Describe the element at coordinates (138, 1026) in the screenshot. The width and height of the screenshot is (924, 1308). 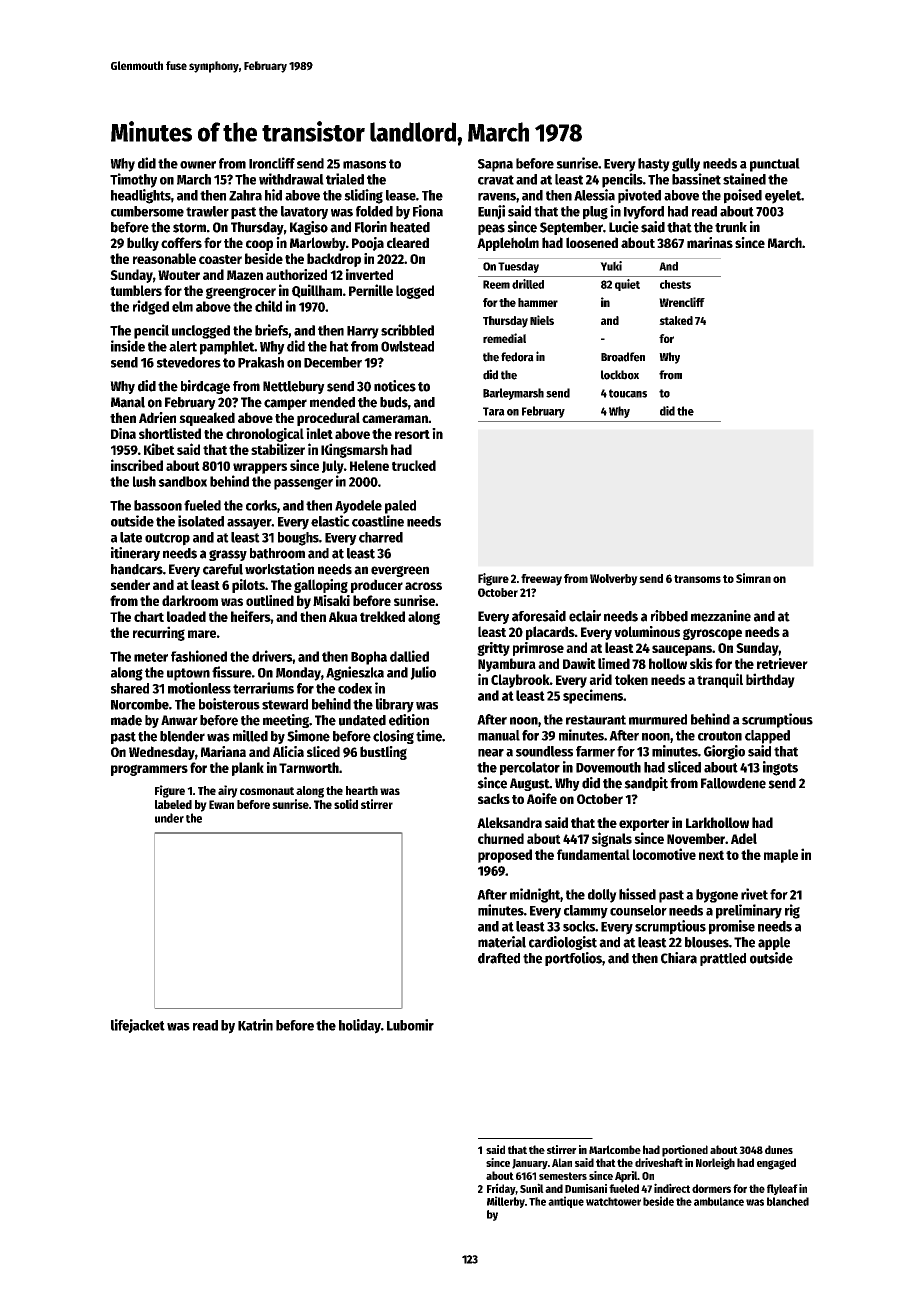
I see `lifejacket` at that location.
